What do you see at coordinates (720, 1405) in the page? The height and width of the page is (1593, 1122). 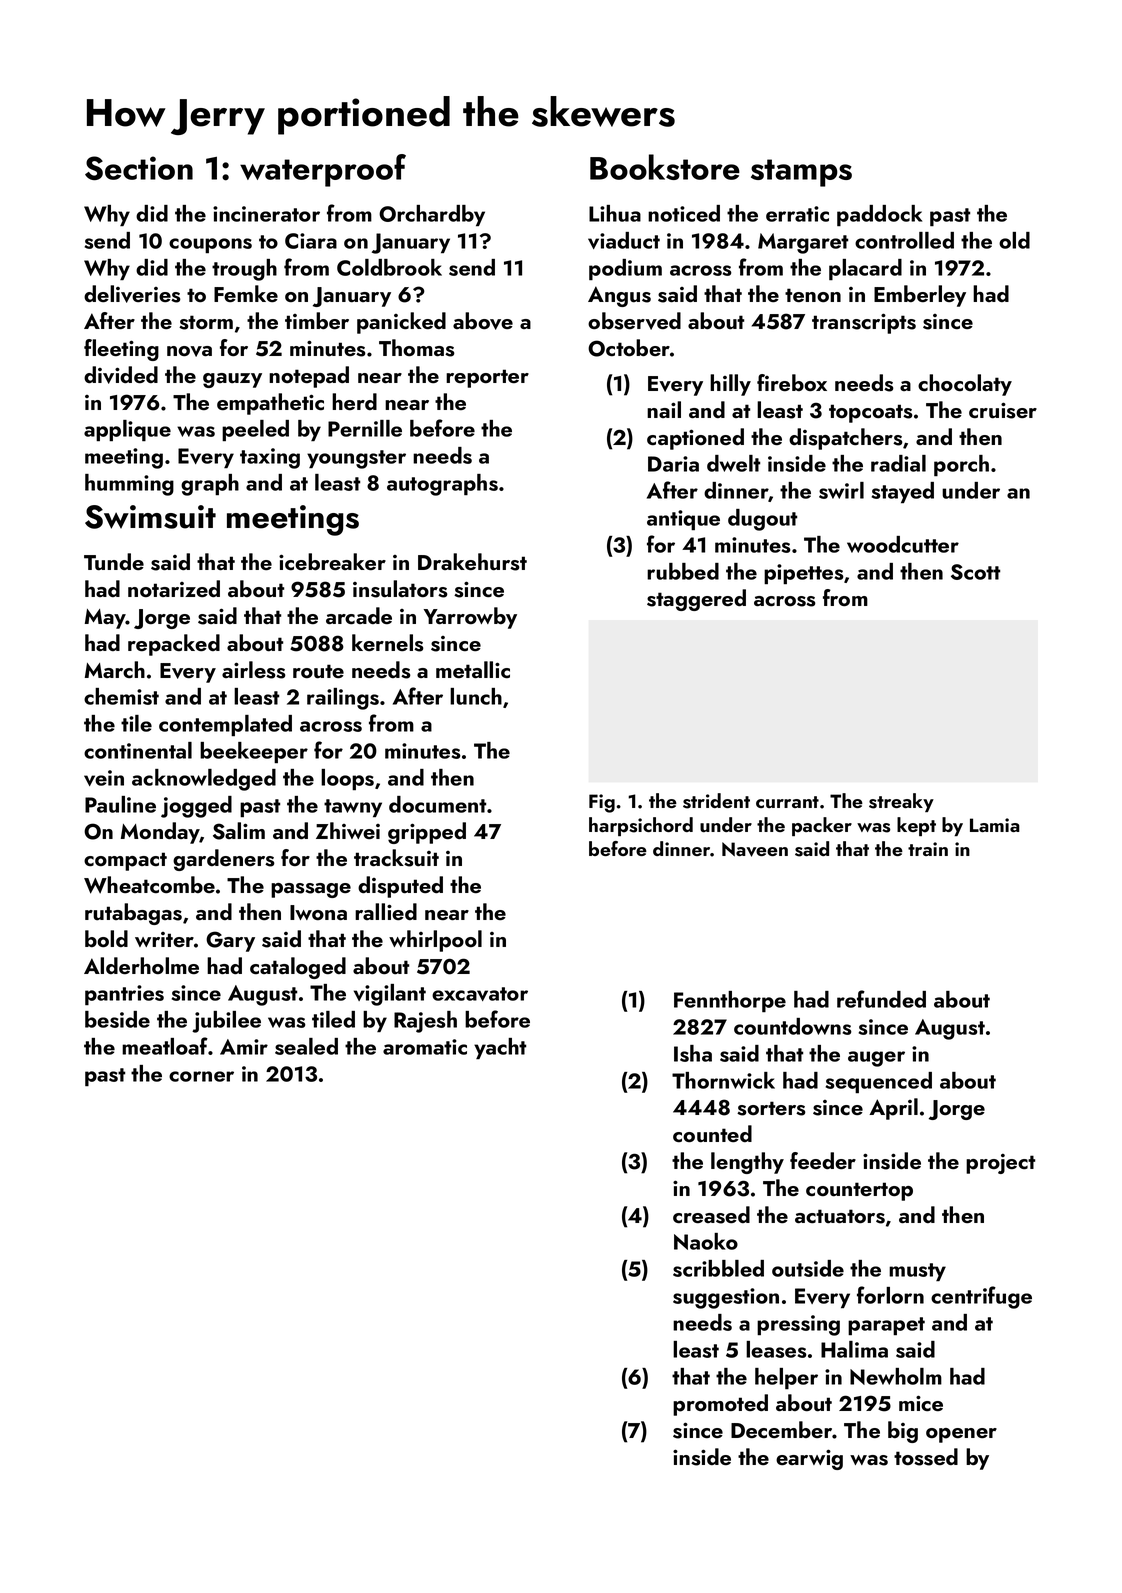 I see `promoted` at bounding box center [720, 1405].
